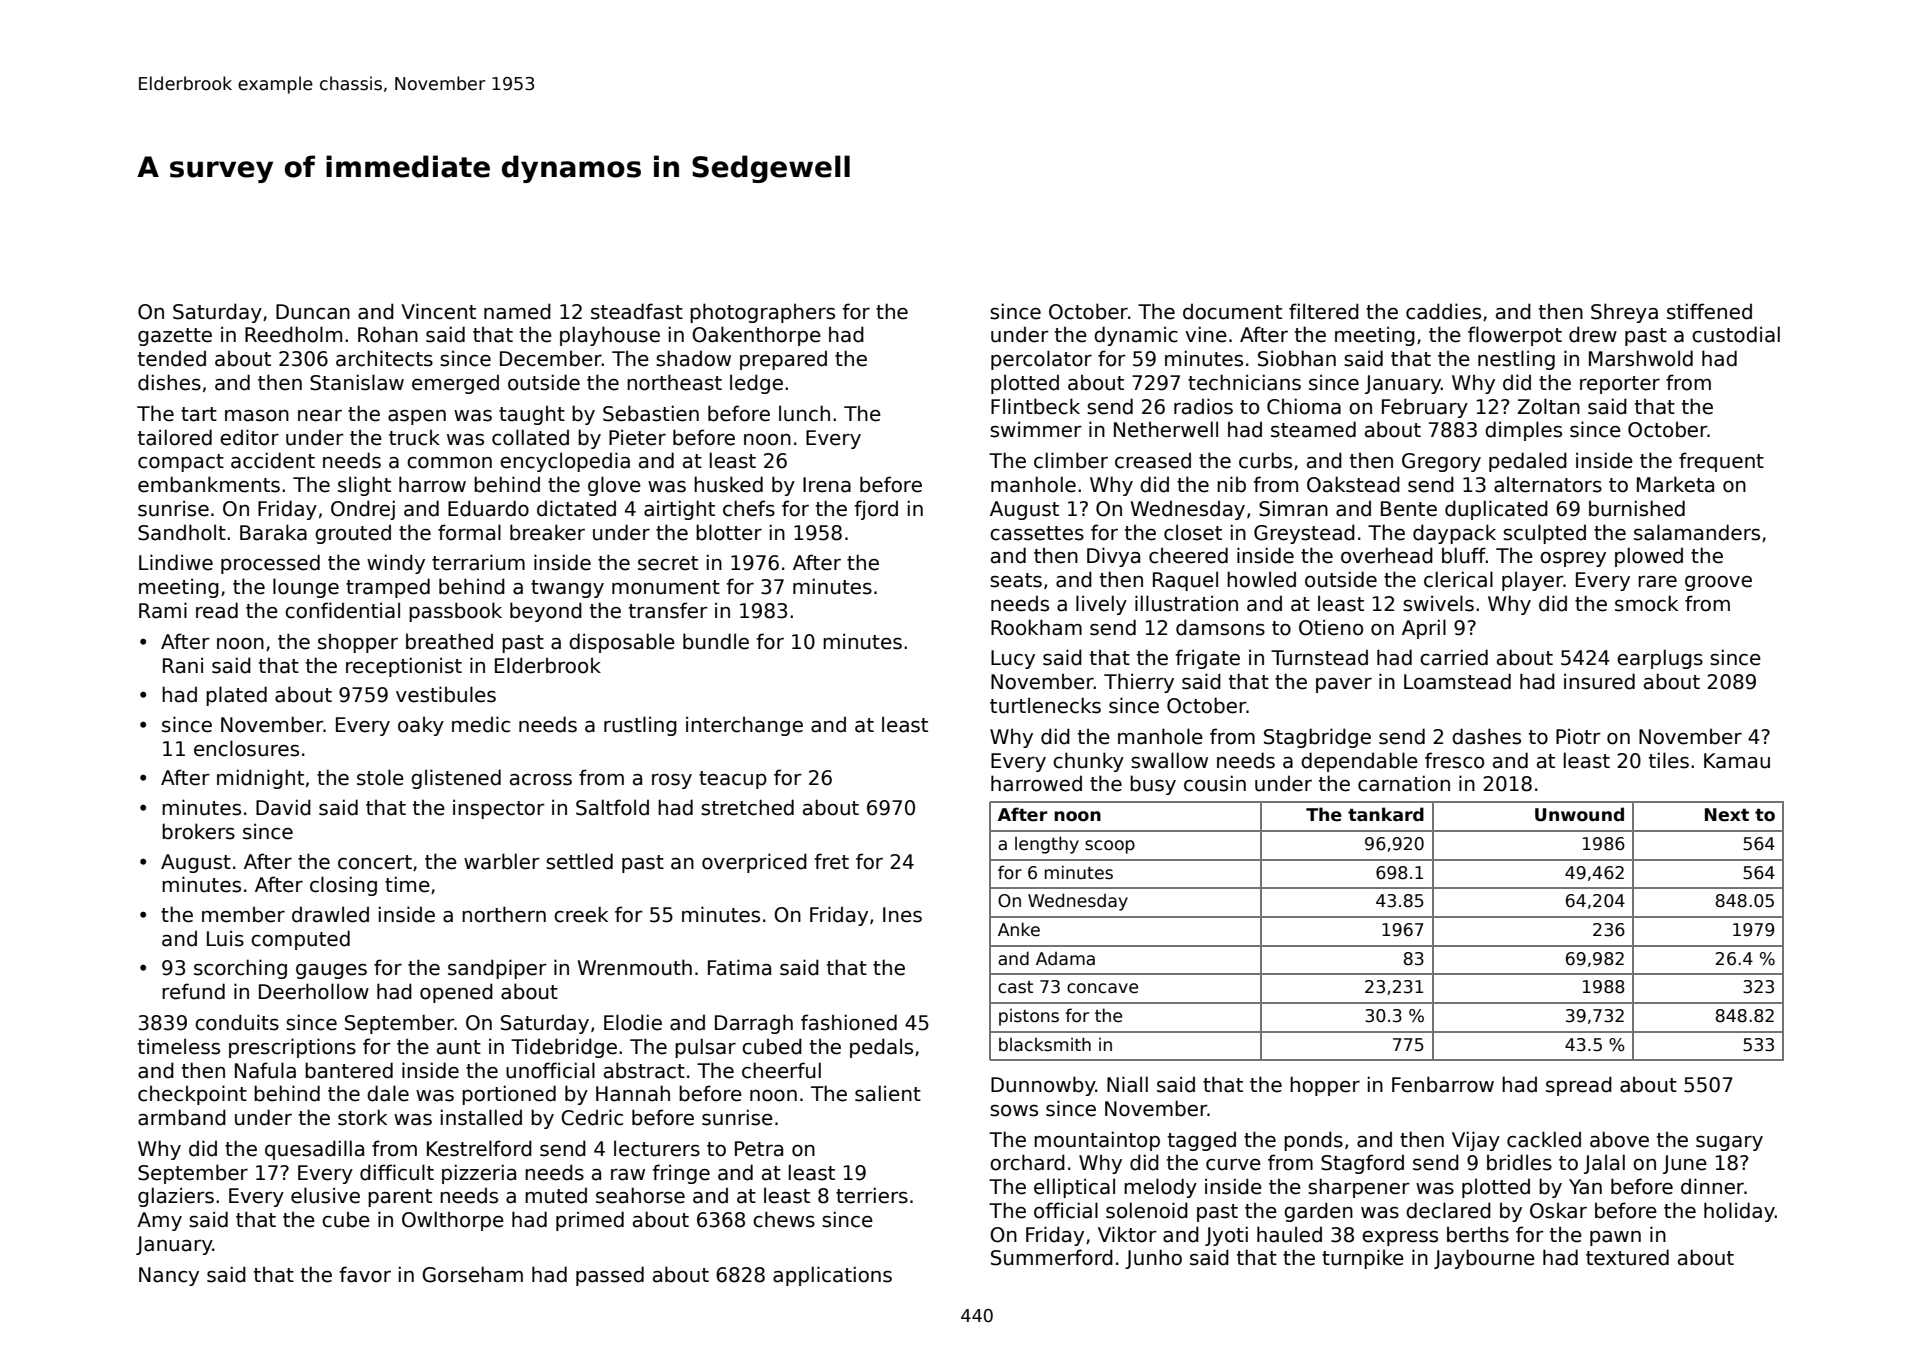  What do you see at coordinates (762, 313) in the document?
I see `photographers` at bounding box center [762, 313].
